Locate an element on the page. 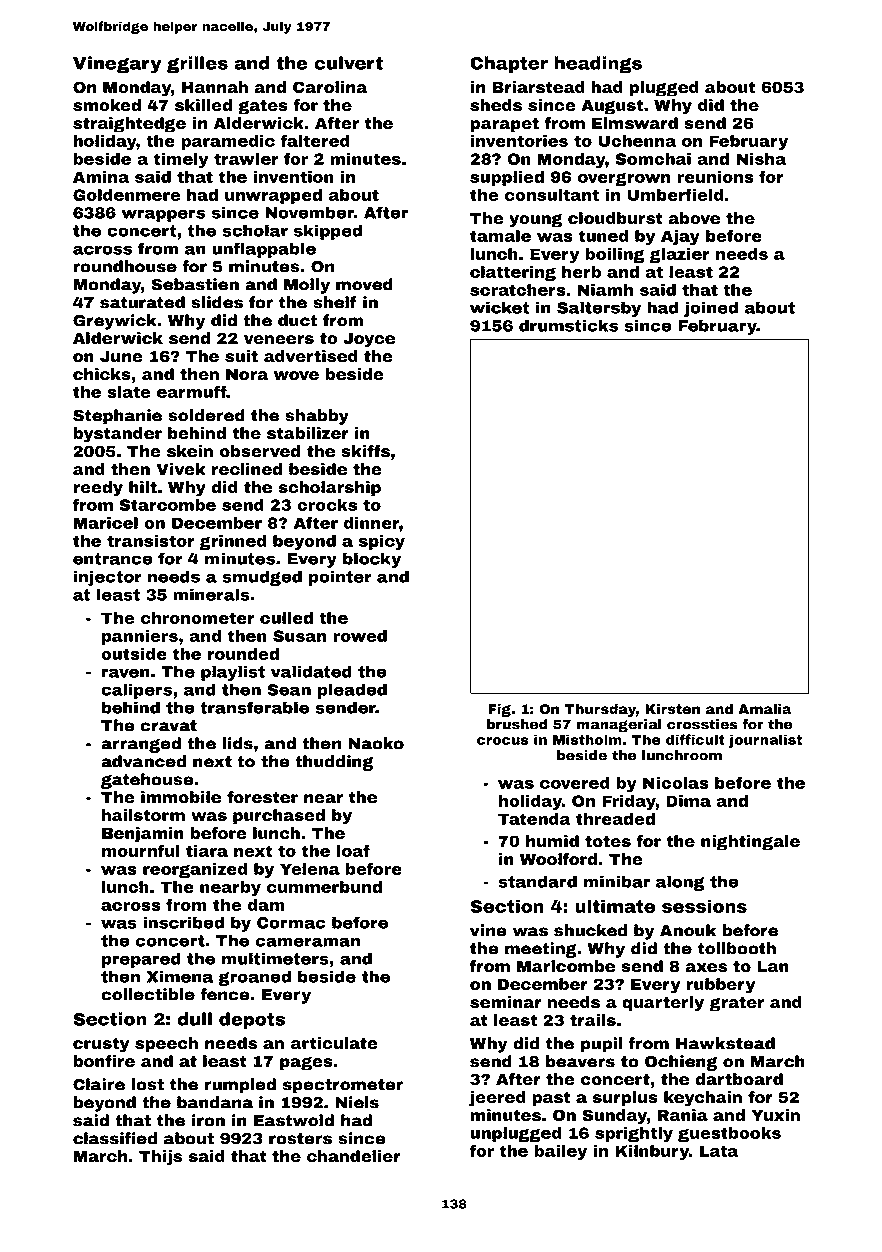 The width and height of the page is (882, 1252). spicy is located at coordinates (382, 542).
